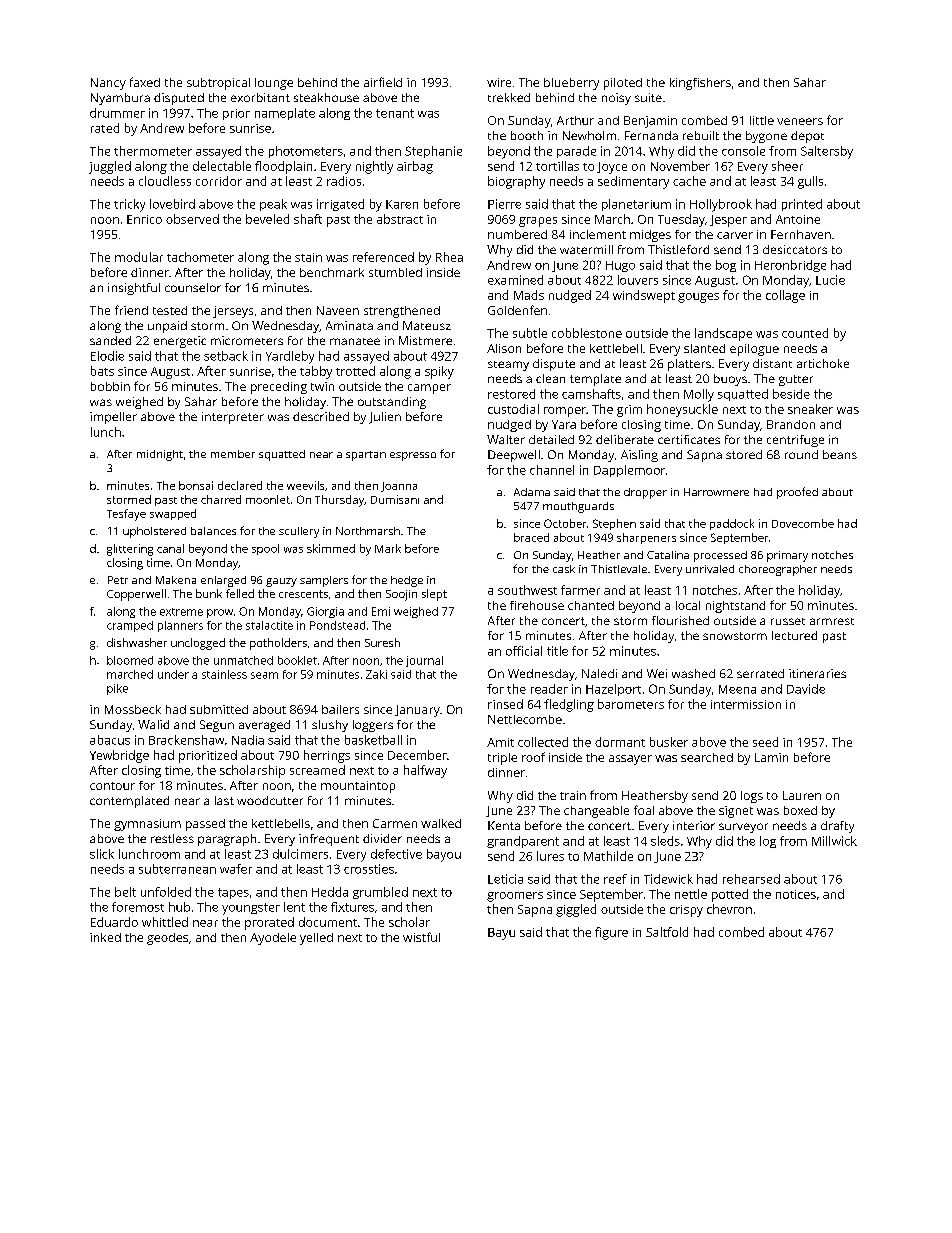 The image size is (952, 1233). I want to click on airfield, so click(383, 82).
